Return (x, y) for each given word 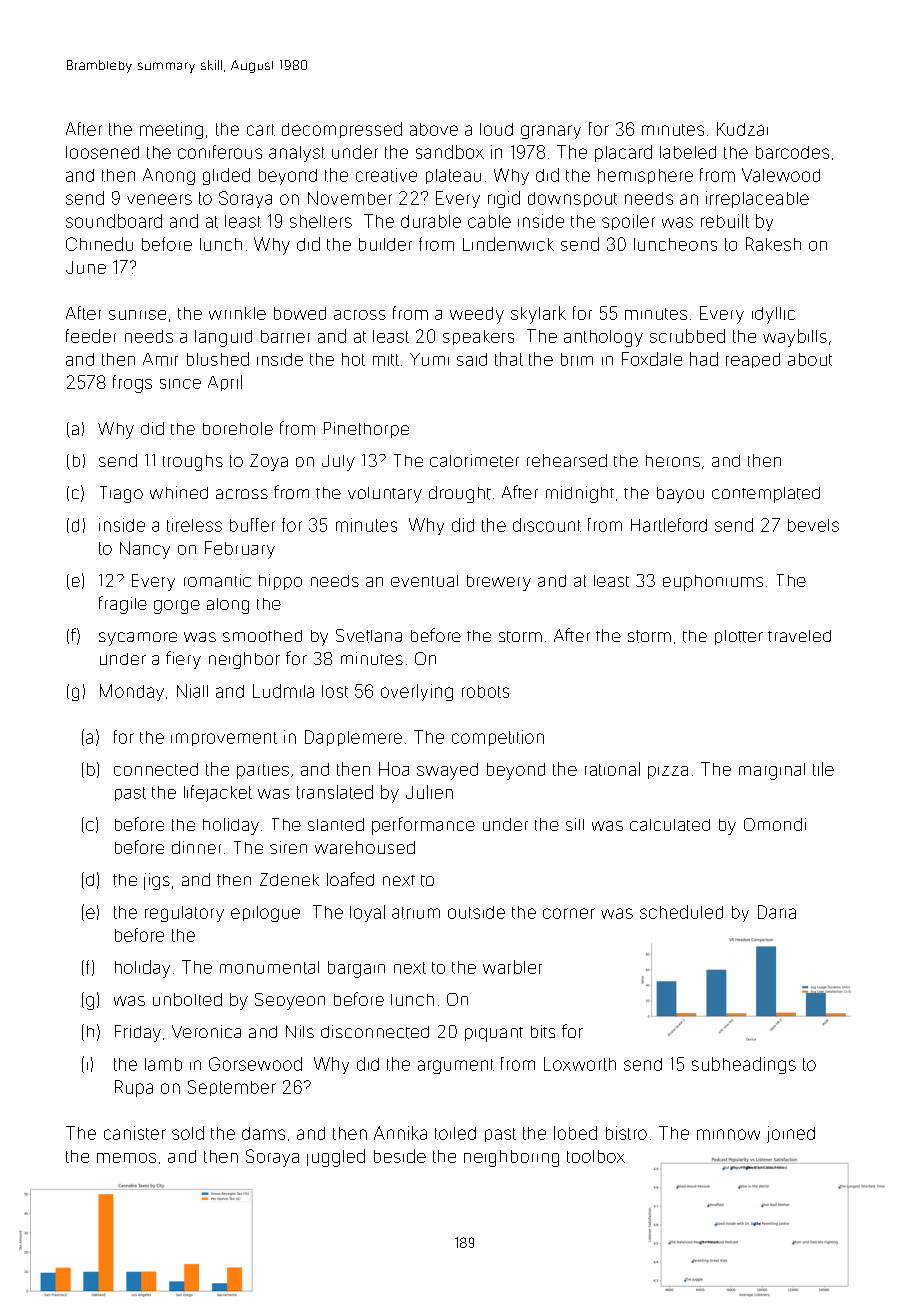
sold (188, 1133)
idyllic (773, 315)
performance (423, 826)
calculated (670, 825)
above (434, 129)
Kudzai (742, 129)
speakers (478, 337)
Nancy (145, 550)
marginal (772, 771)
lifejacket (218, 793)
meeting (171, 130)
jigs (157, 881)
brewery (499, 583)
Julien (429, 792)
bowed (300, 313)
